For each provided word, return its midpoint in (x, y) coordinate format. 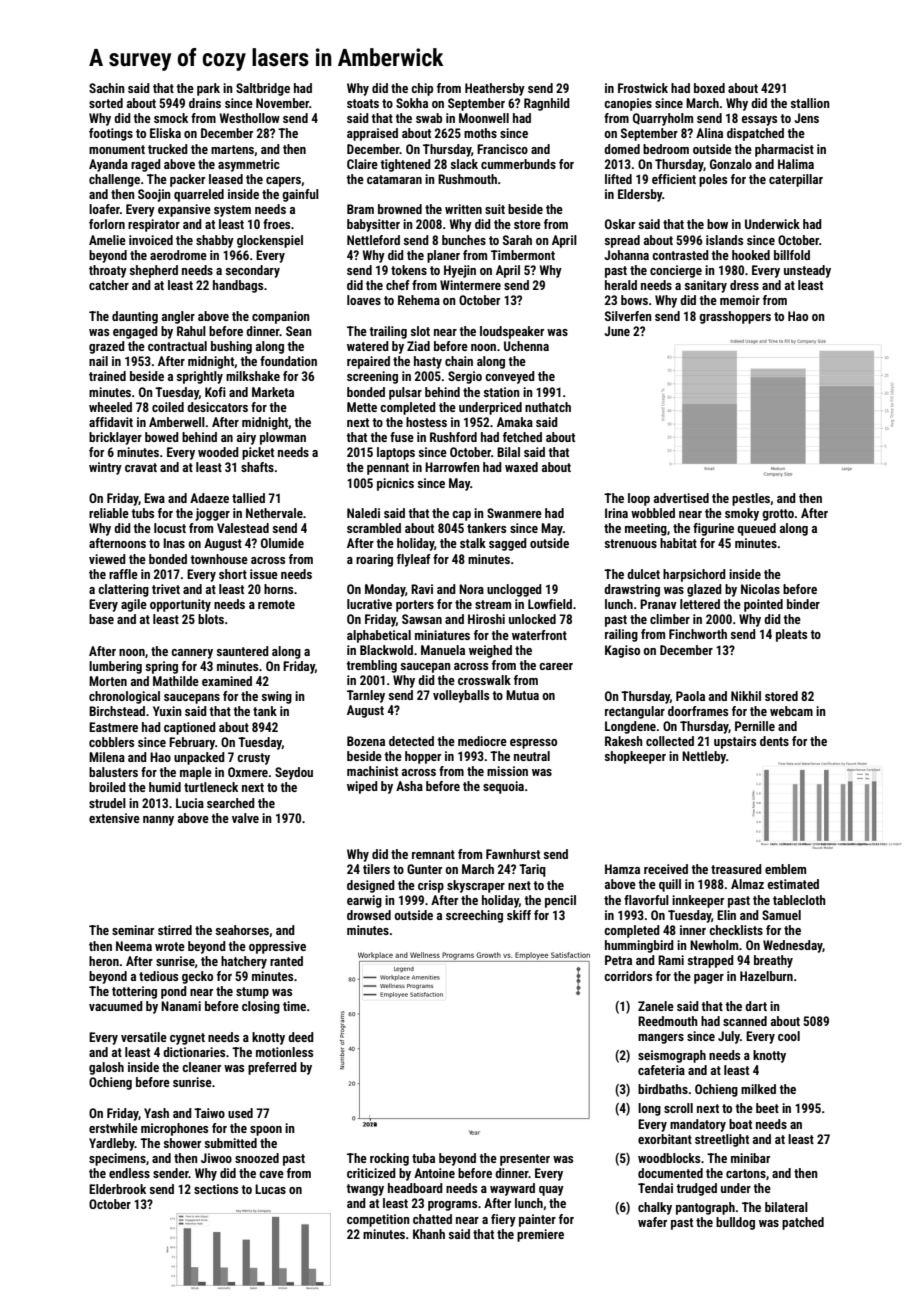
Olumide (282, 543)
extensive (114, 818)
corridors (628, 976)
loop (639, 499)
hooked (751, 255)
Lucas (270, 1189)
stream (493, 604)
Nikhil (746, 696)
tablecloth (799, 900)
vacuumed (116, 1006)
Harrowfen (452, 467)
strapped (711, 961)
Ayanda (108, 165)
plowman (283, 438)
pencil (560, 901)
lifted (618, 179)
